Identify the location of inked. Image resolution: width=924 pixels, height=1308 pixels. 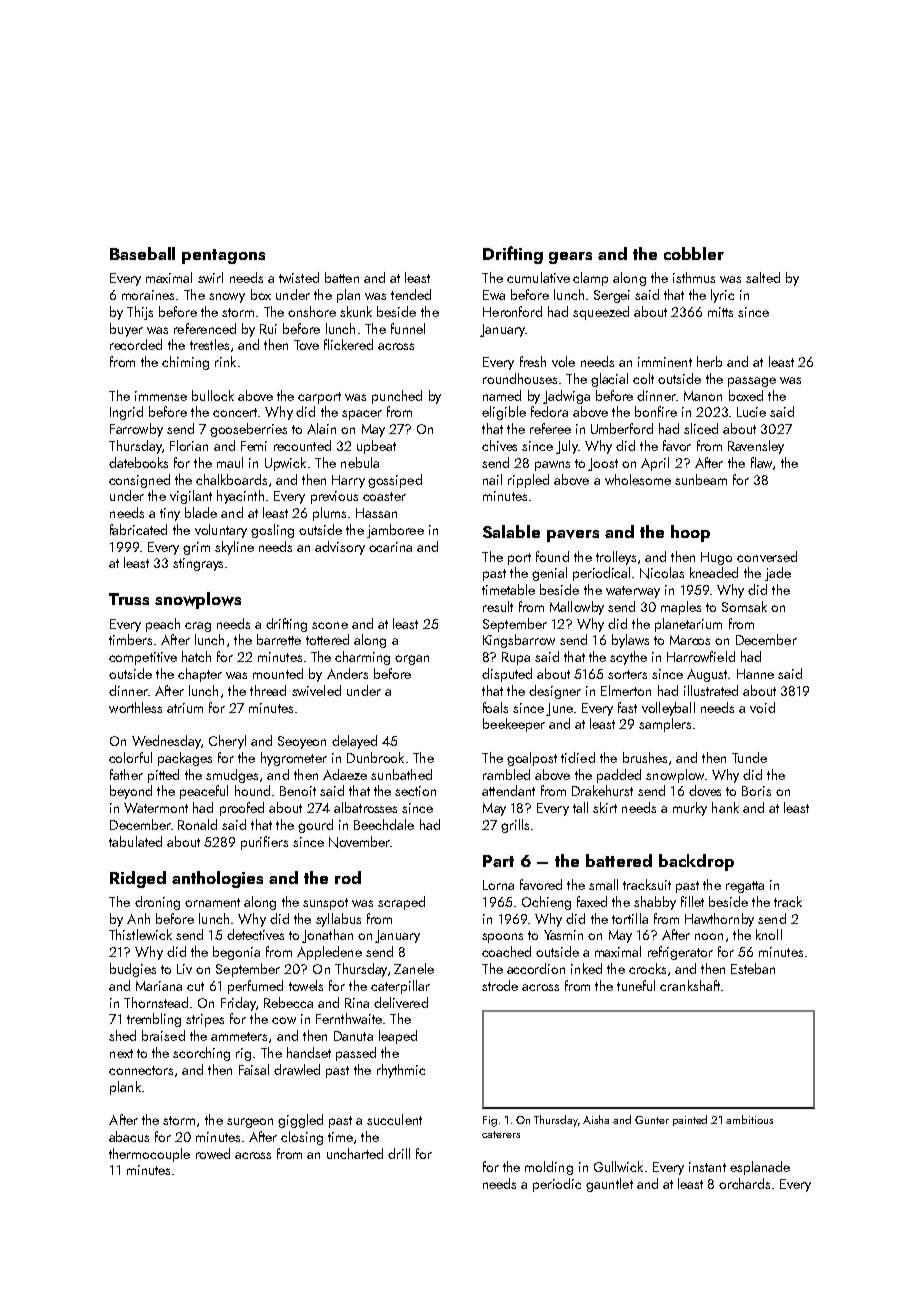
(586, 968).
